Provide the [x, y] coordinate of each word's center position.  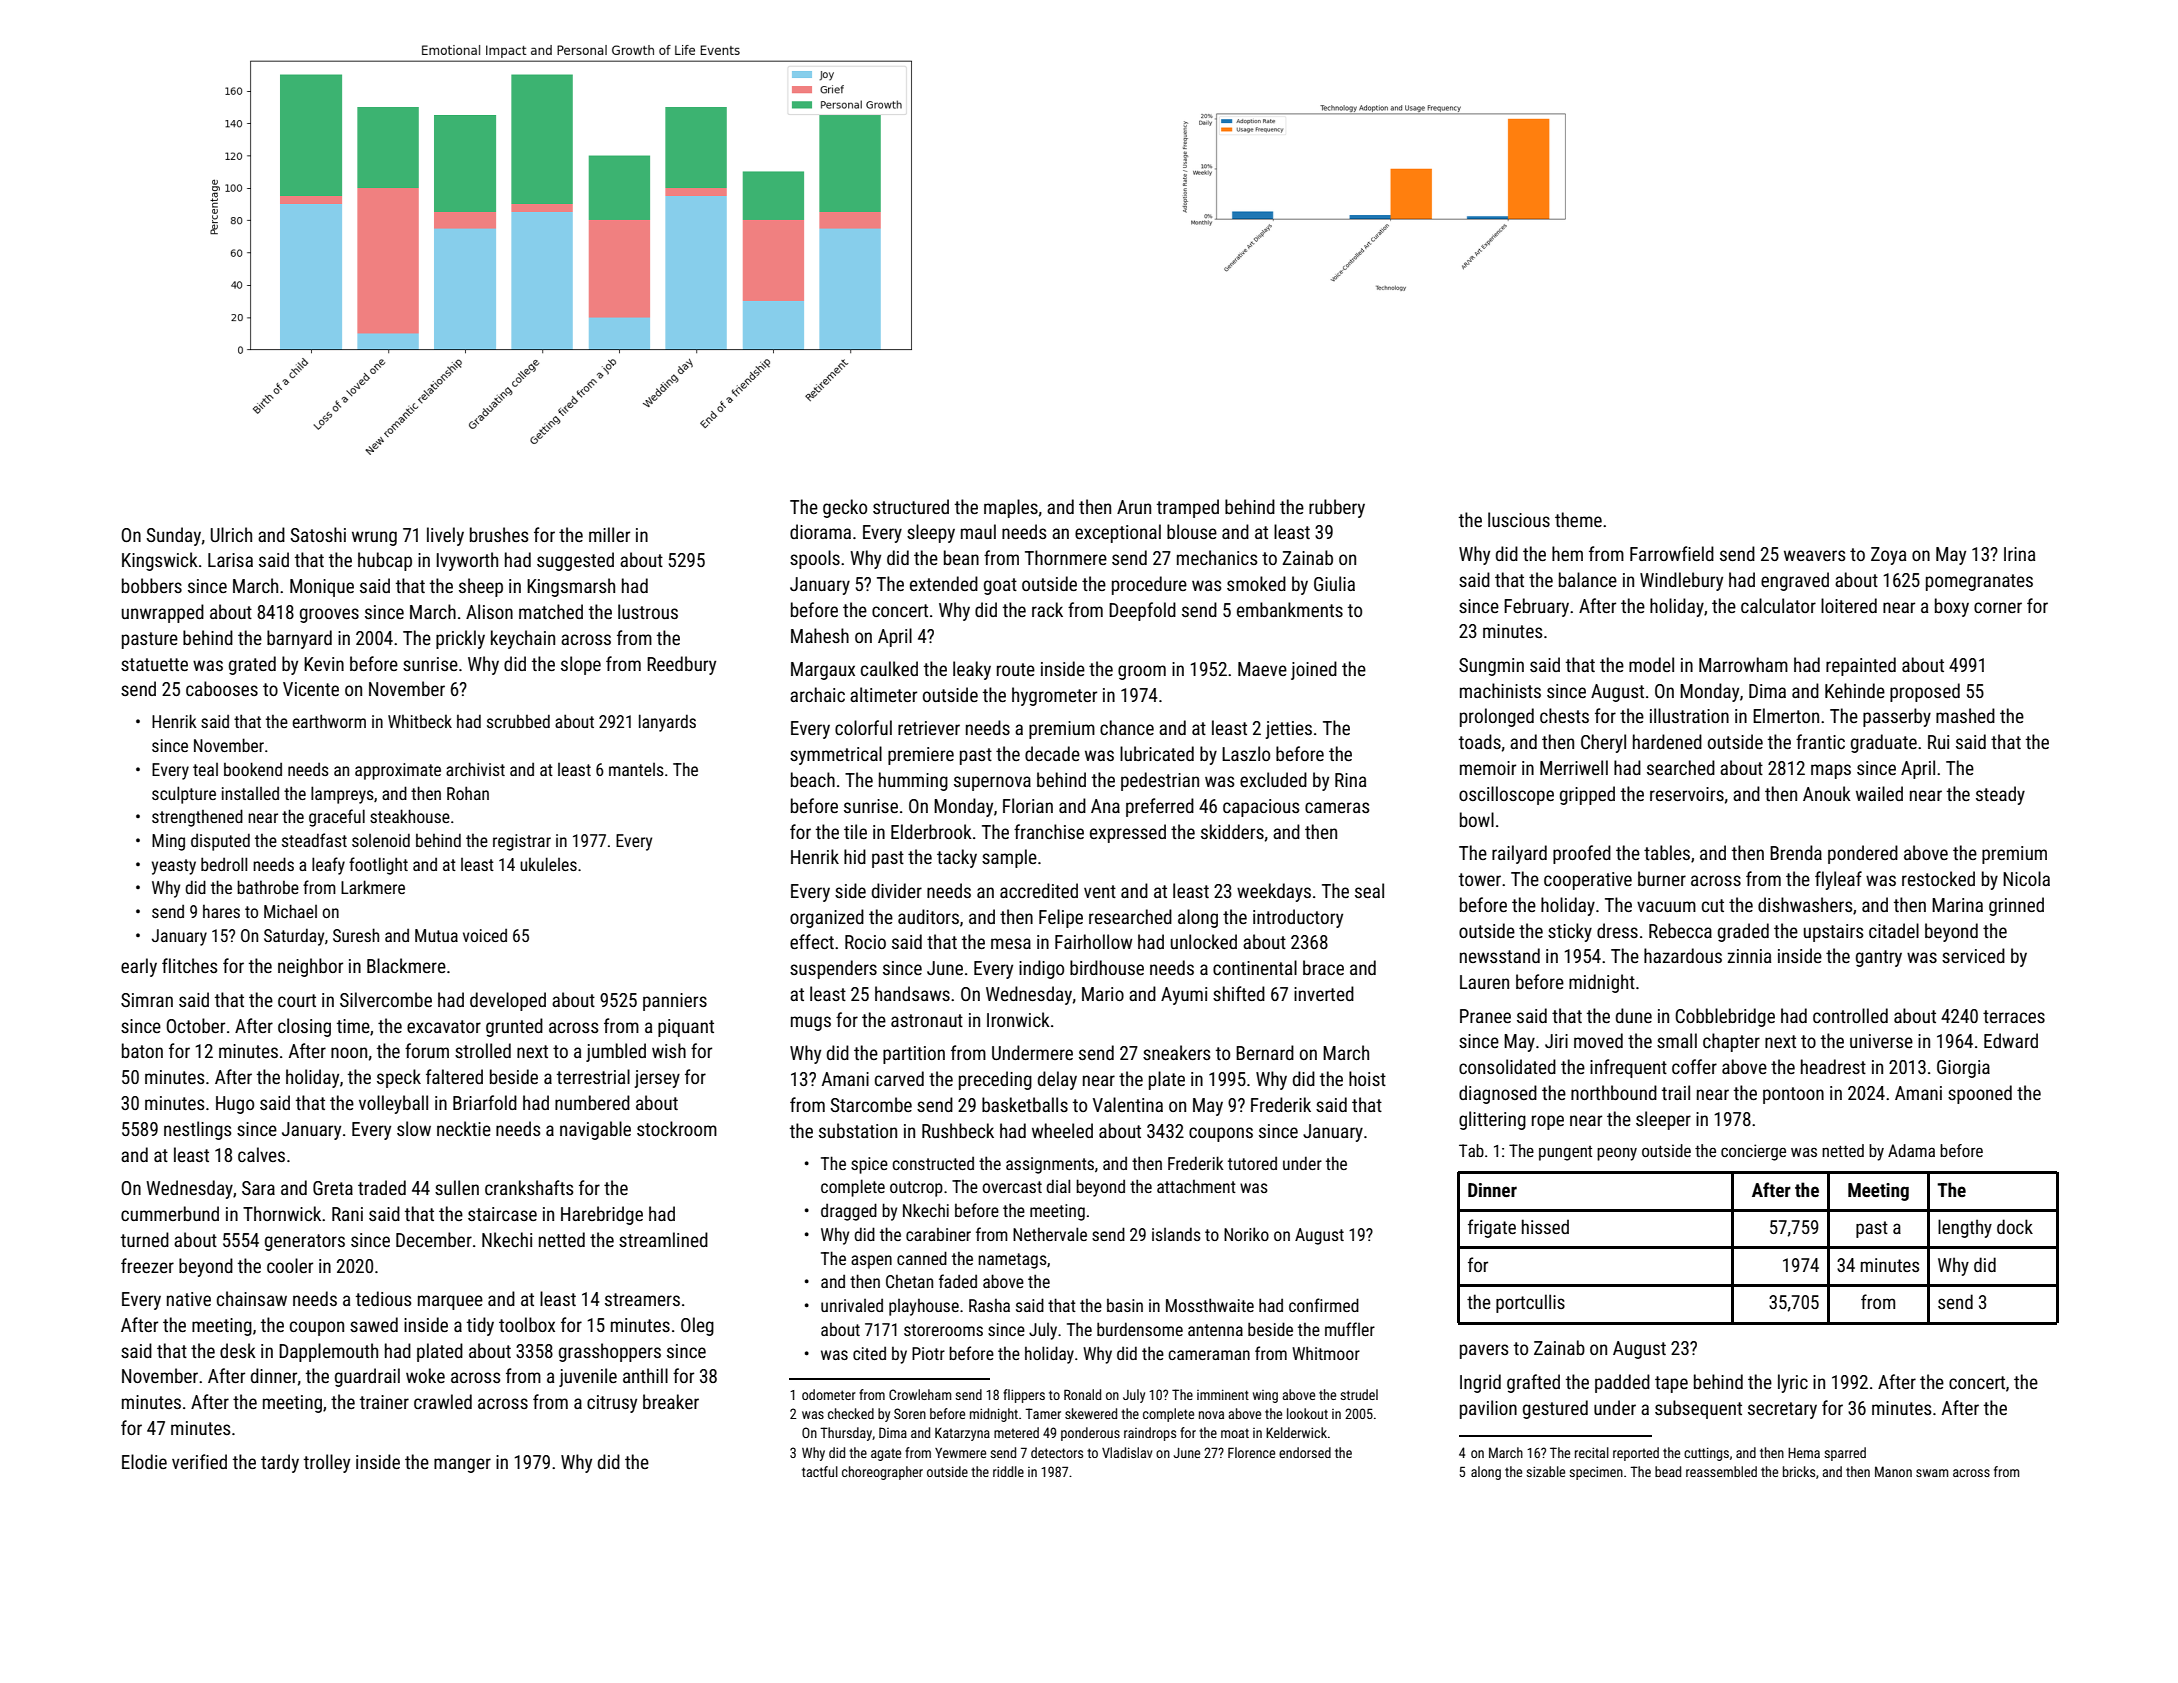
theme [1578, 519]
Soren [910, 1413]
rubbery [1337, 508]
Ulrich [231, 534]
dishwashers [1805, 904]
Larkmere [373, 887]
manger [462, 1465]
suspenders [833, 969]
